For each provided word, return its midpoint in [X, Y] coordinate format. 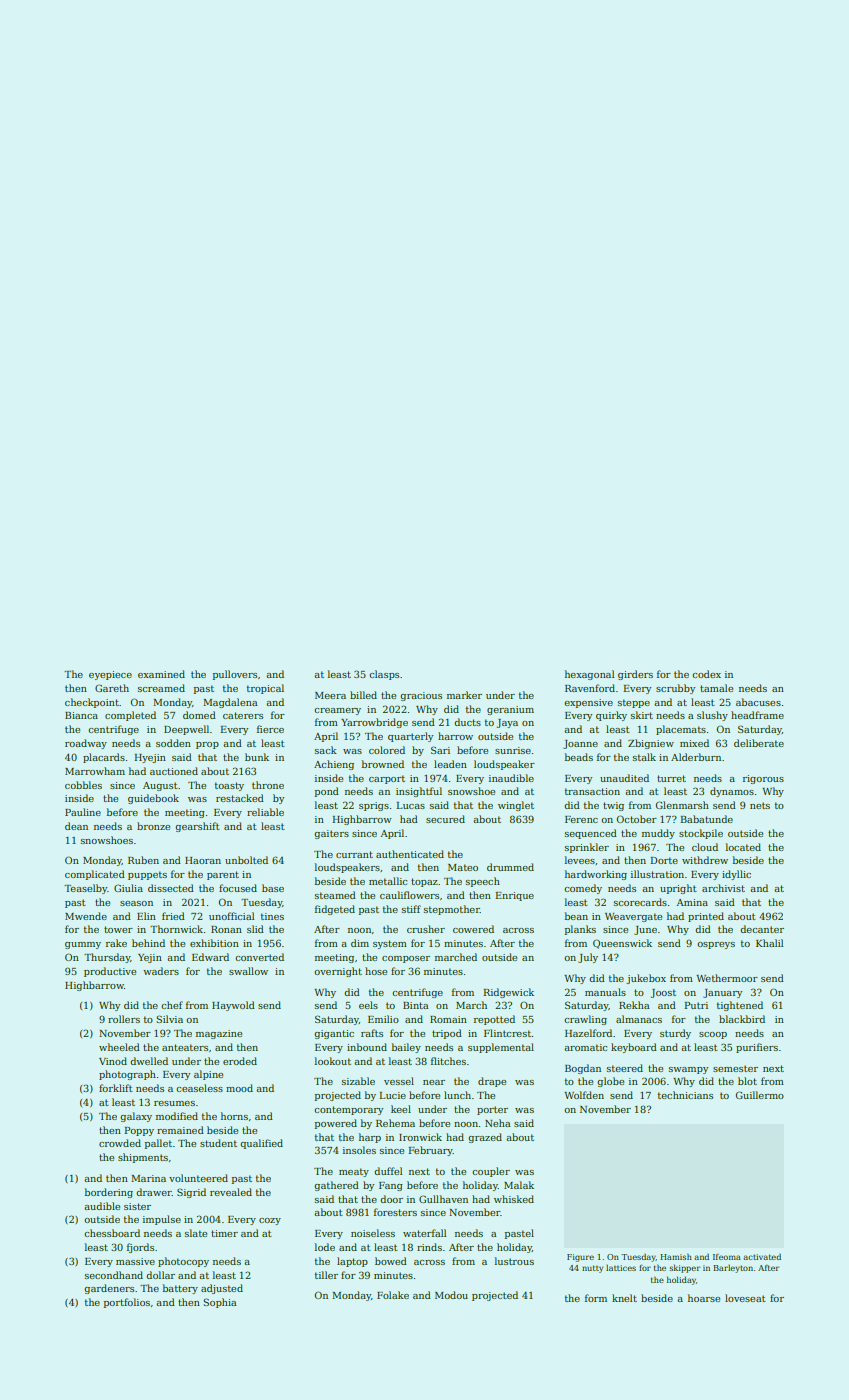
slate [196, 1233]
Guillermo [760, 1095]
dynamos [732, 792]
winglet [516, 806]
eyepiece [110, 675]
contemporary [348, 1110]
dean [76, 826]
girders [635, 675]
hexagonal [589, 675]
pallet [158, 1144]
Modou [451, 1295]
